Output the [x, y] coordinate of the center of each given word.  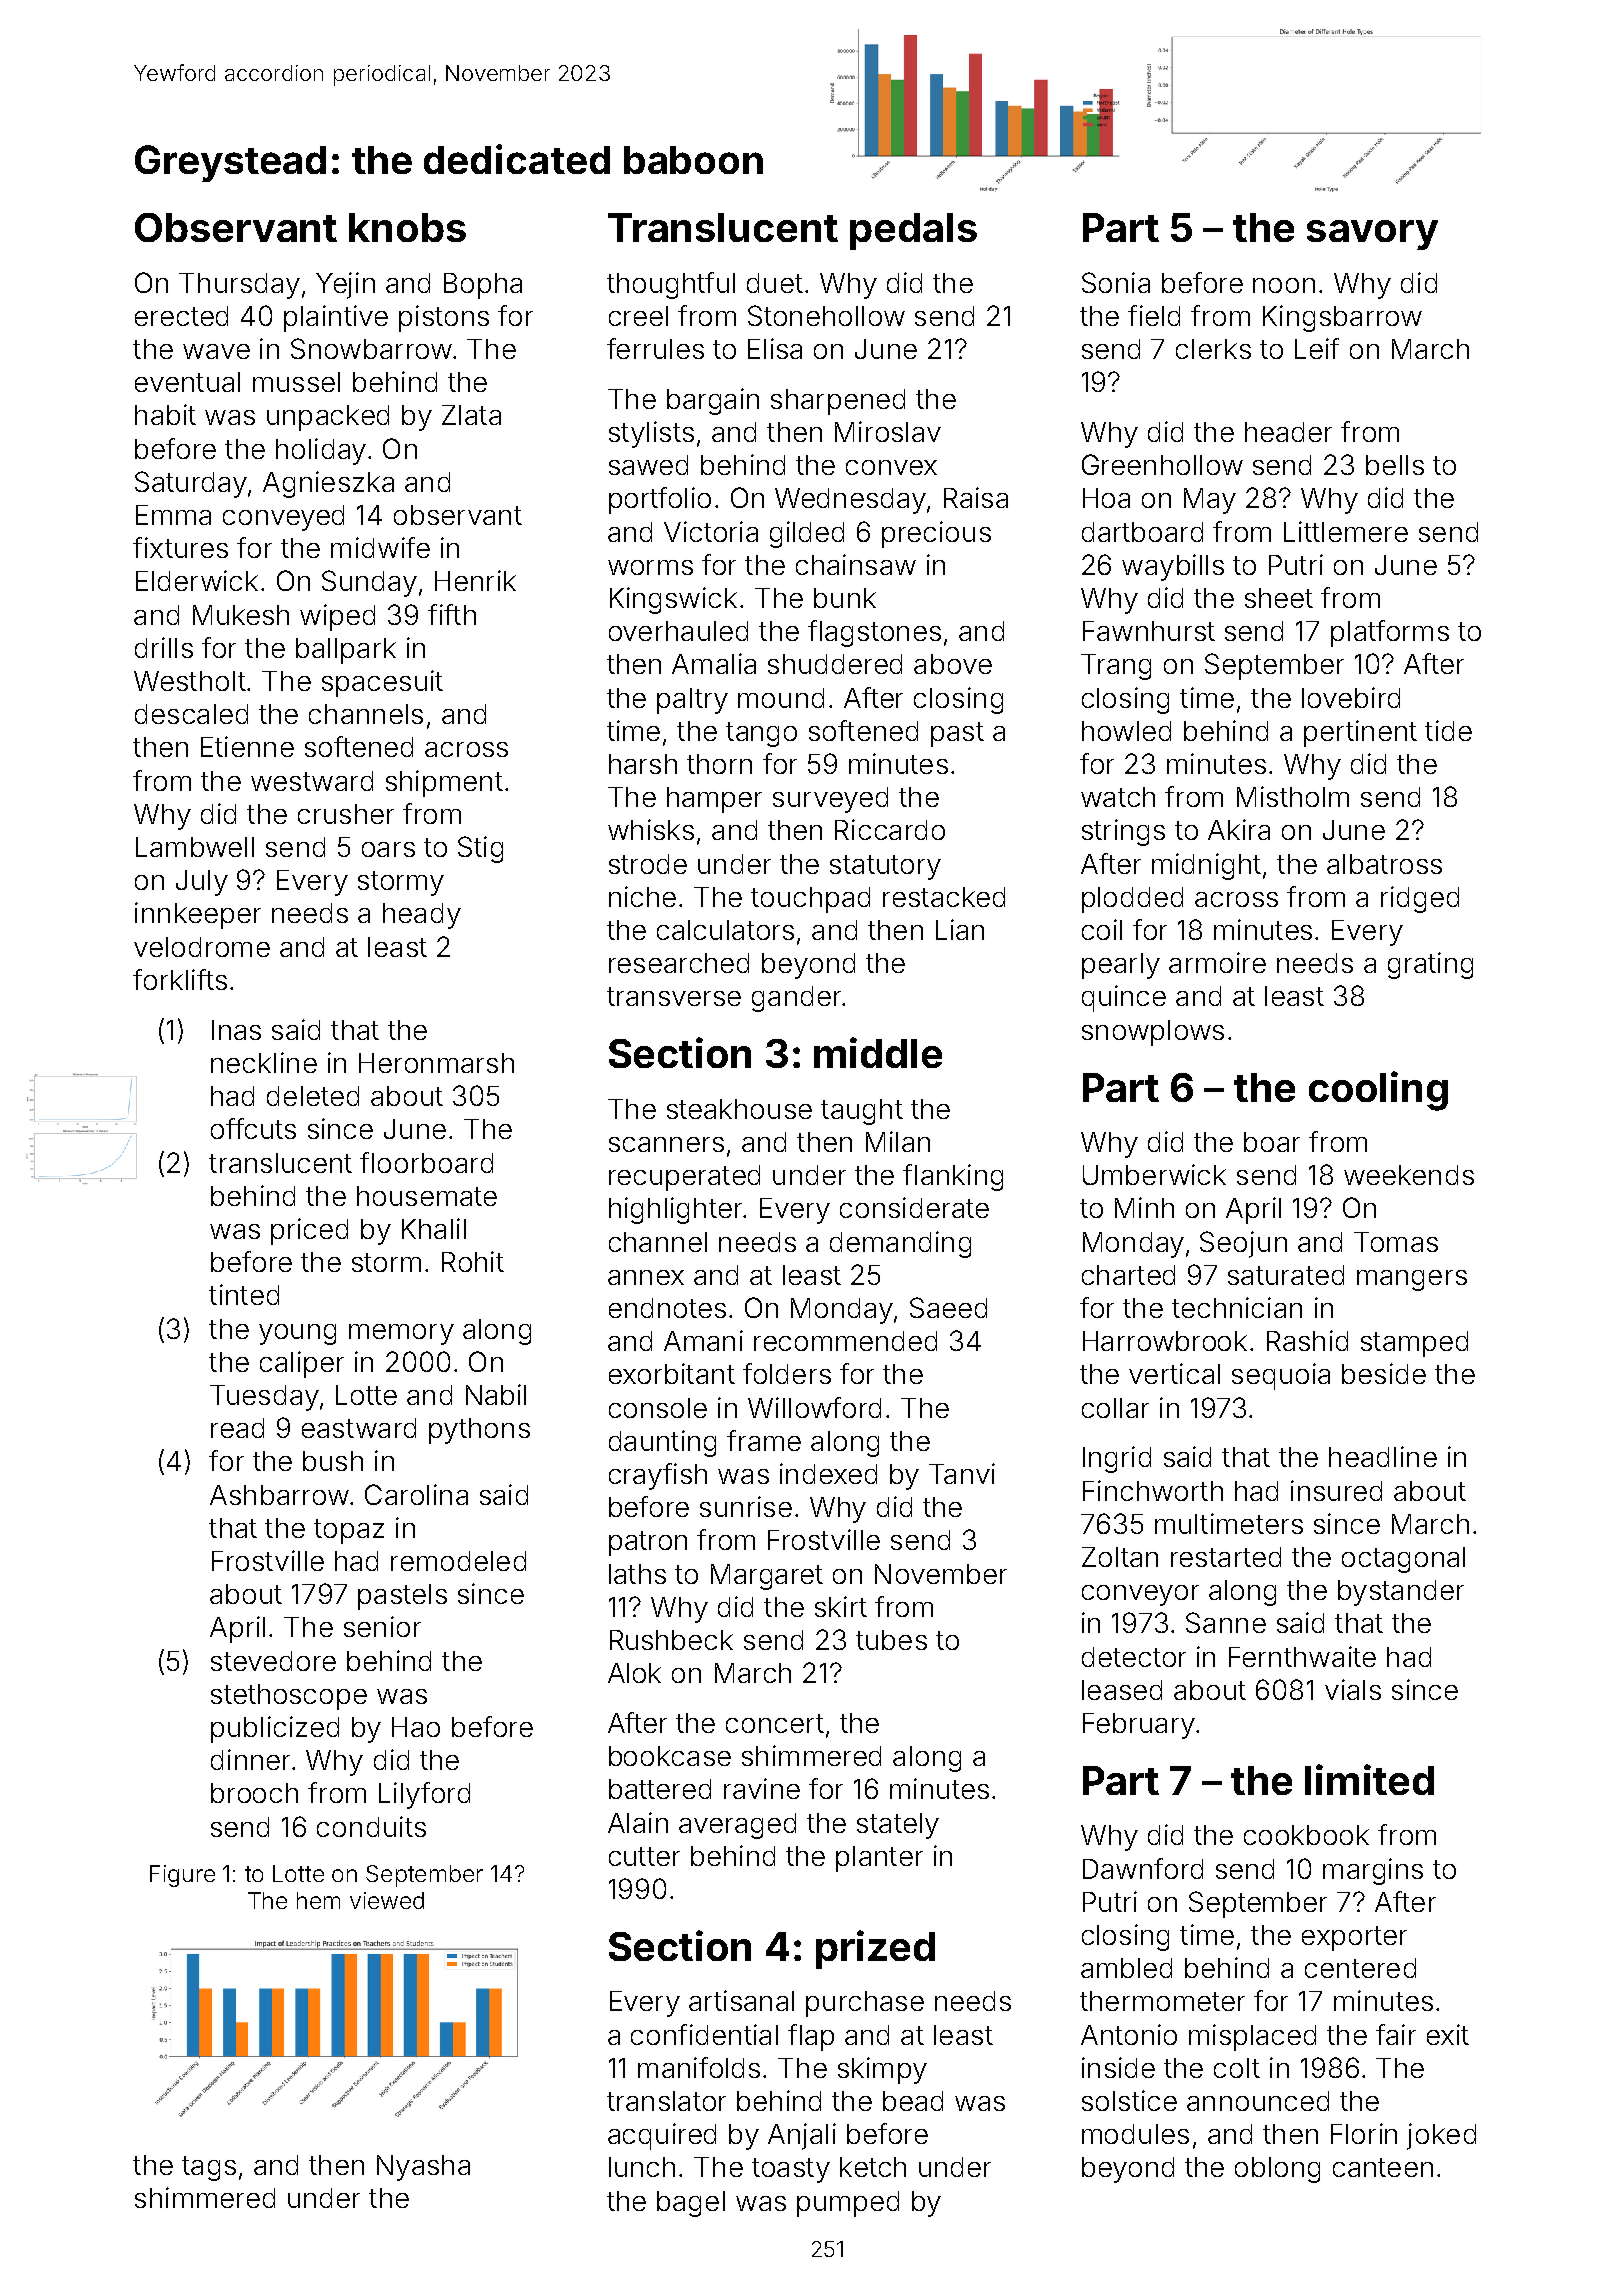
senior [382, 1626]
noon [1284, 285]
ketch [873, 2167]
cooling [1378, 1091]
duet [775, 283]
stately [898, 1826]
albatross [1384, 864]
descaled [191, 714]
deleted [313, 1096]
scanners [666, 1144]
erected [181, 316]
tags [209, 2168]
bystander [1401, 1593]
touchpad [810, 900]
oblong [1277, 2170]
